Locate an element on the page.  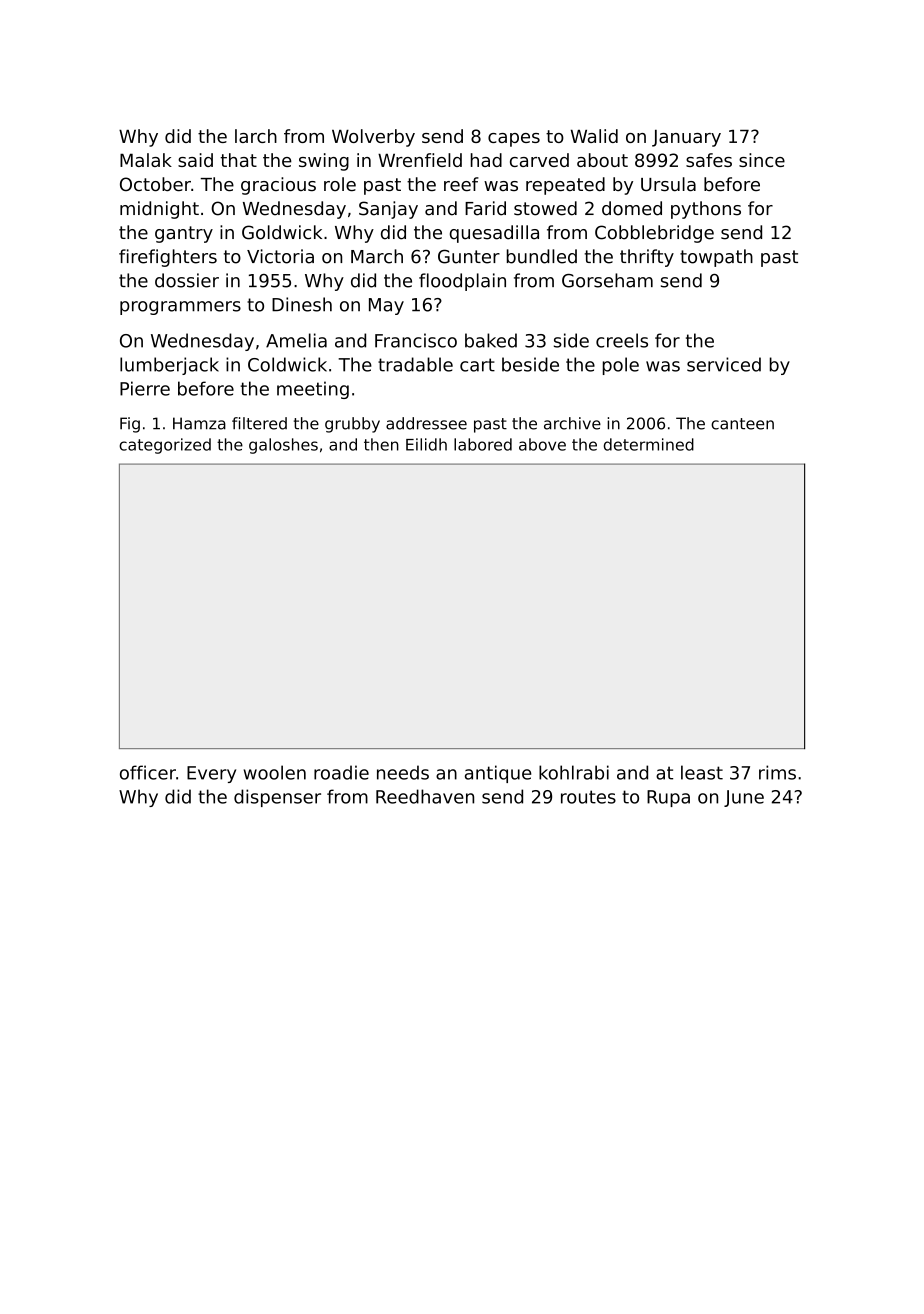
Malak is located at coordinates (146, 160).
